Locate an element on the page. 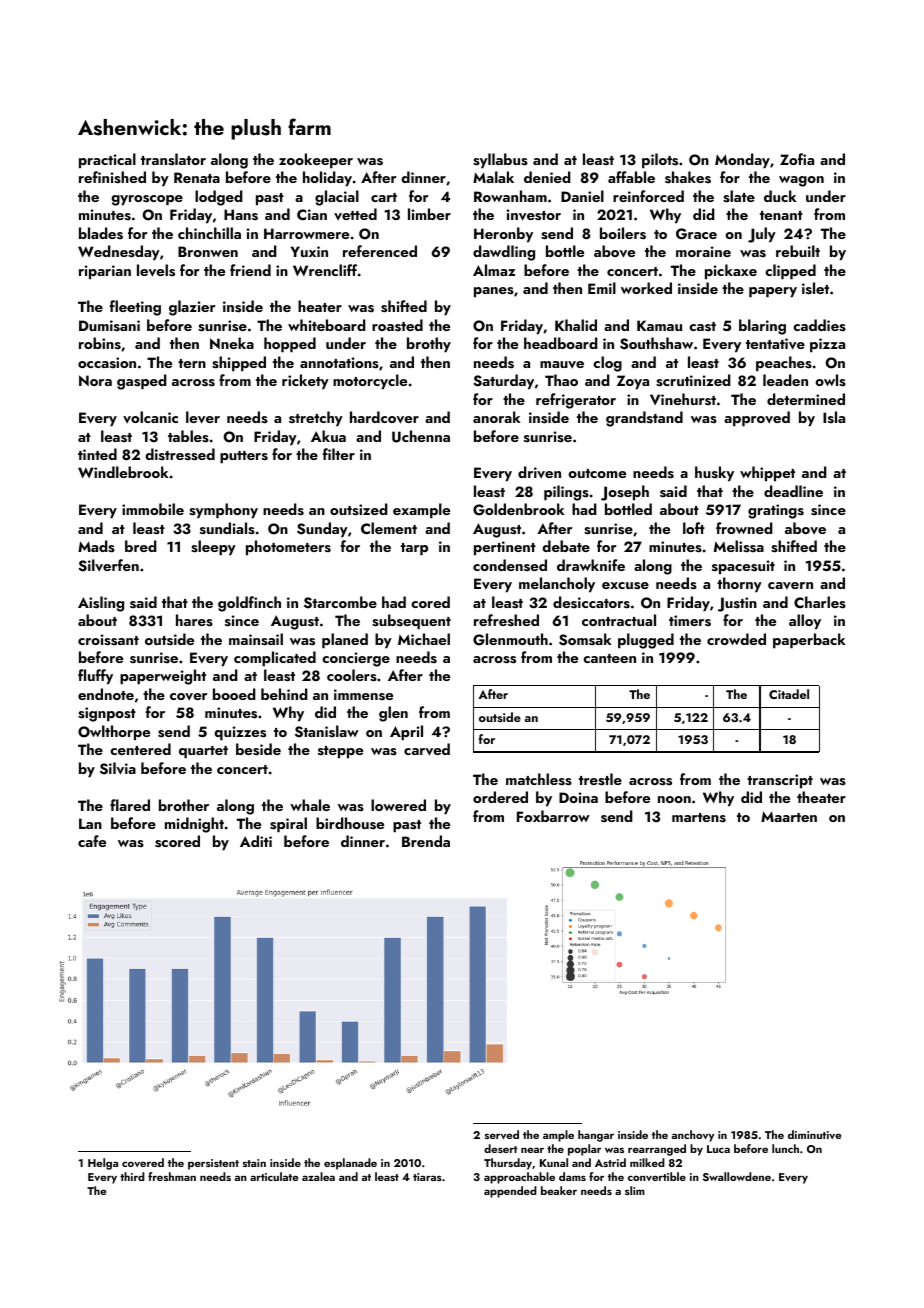 This image has width=924, height=1308. stain is located at coordinates (254, 1163).
